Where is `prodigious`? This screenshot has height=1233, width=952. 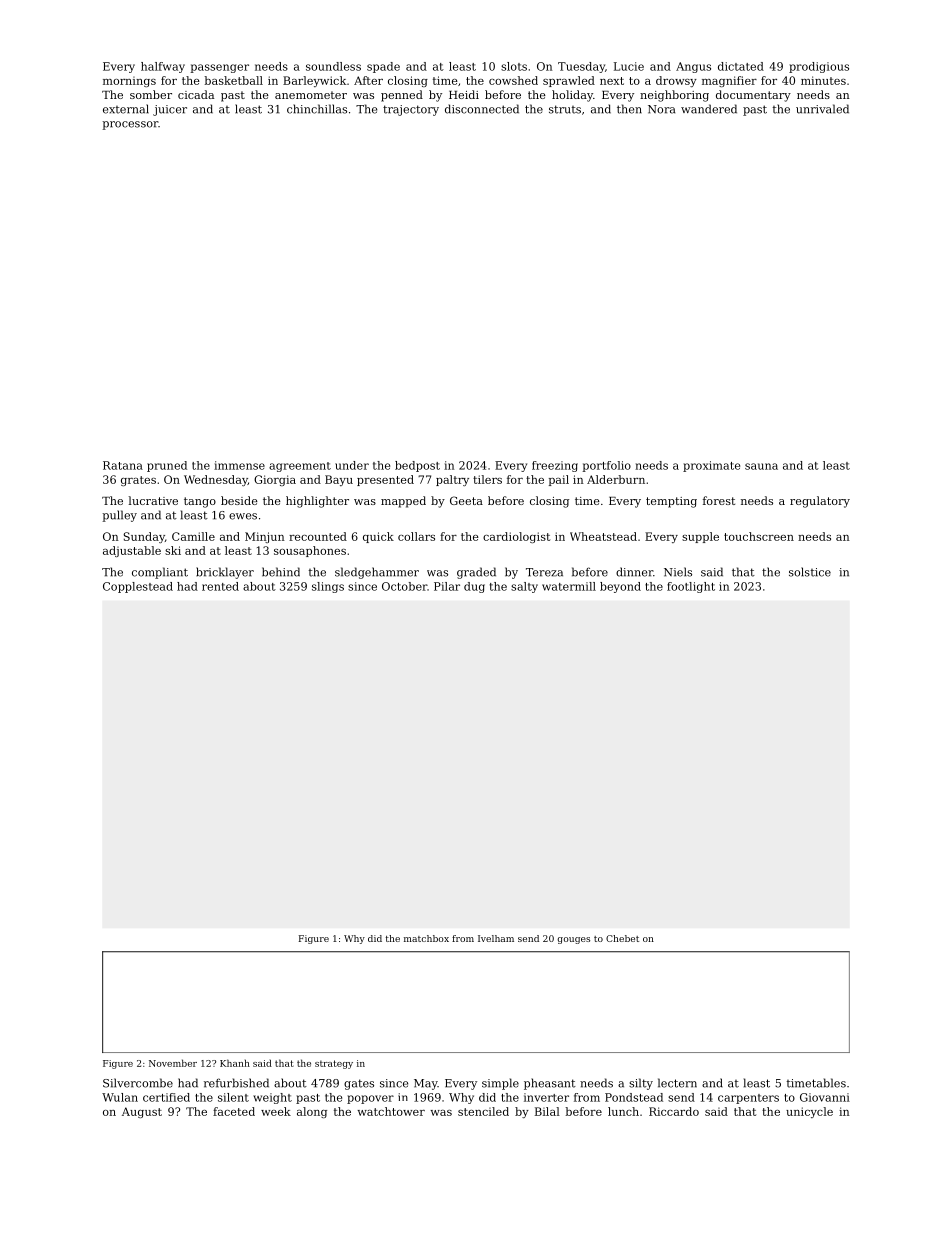 prodigious is located at coordinates (819, 67).
